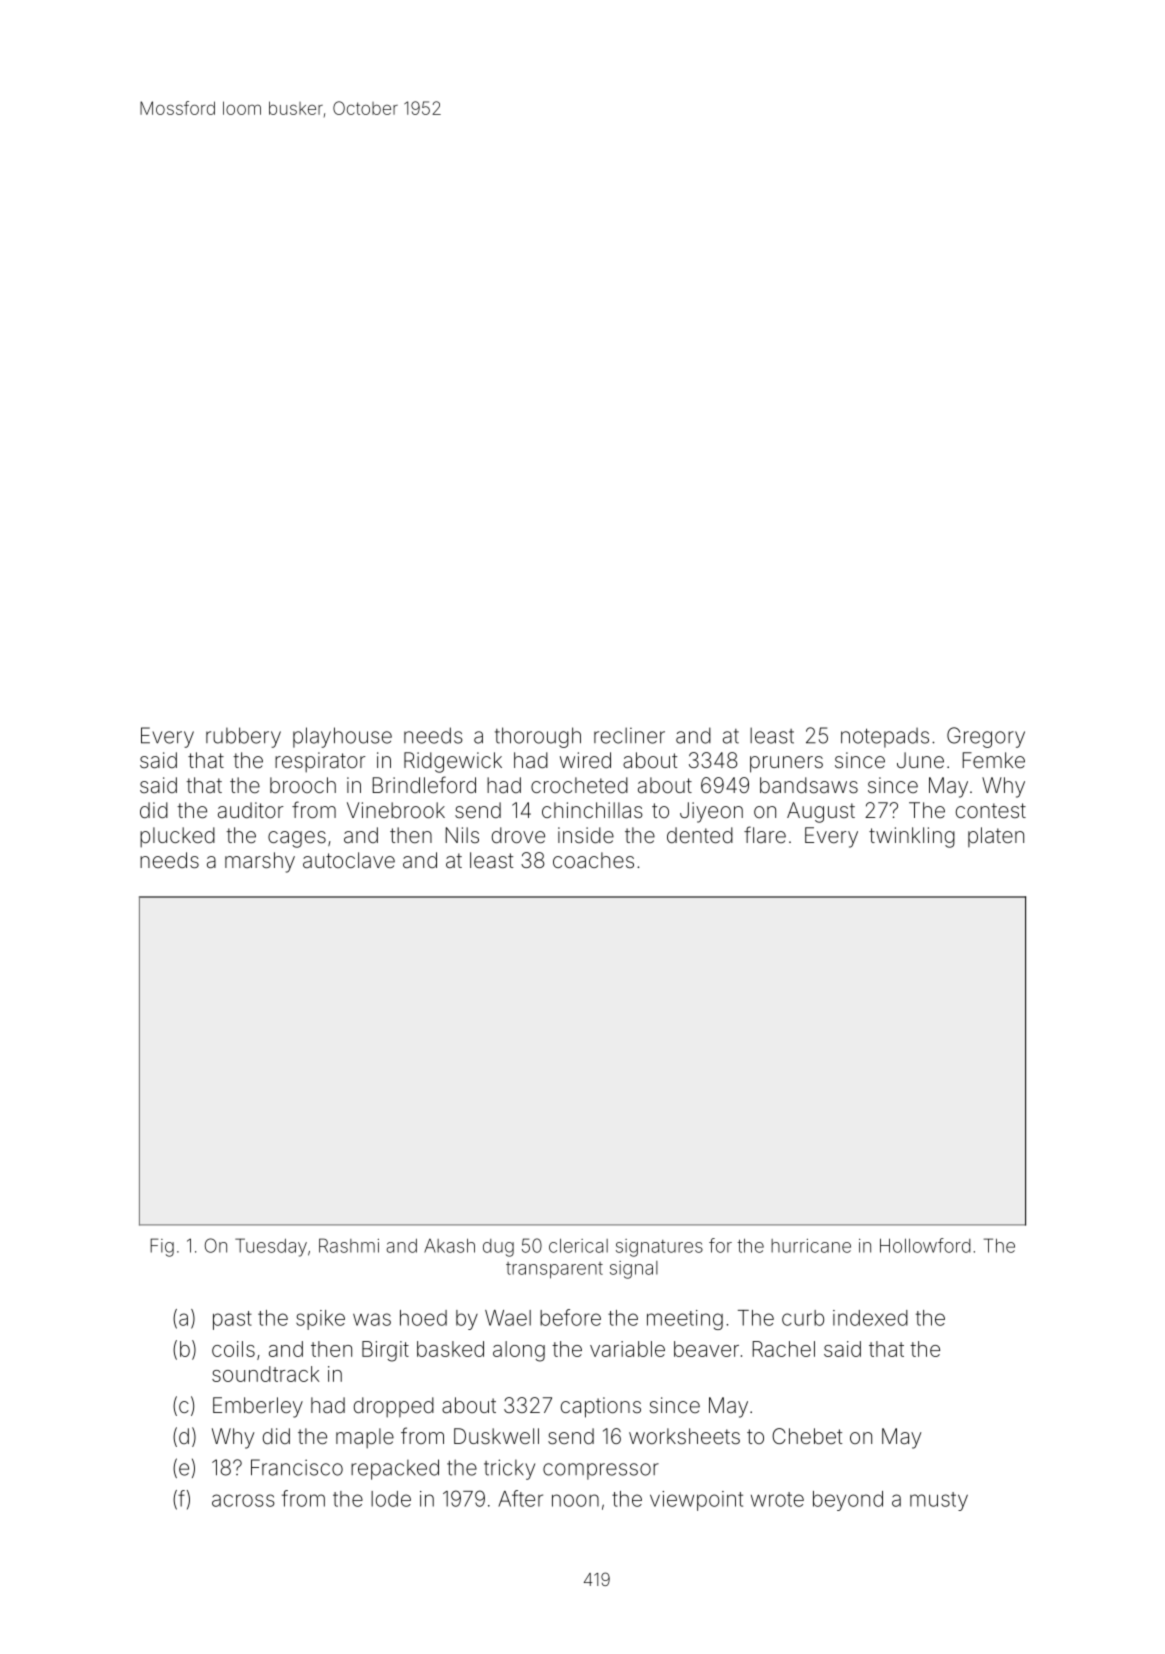  What do you see at coordinates (659, 1248) in the document?
I see `signatures` at bounding box center [659, 1248].
